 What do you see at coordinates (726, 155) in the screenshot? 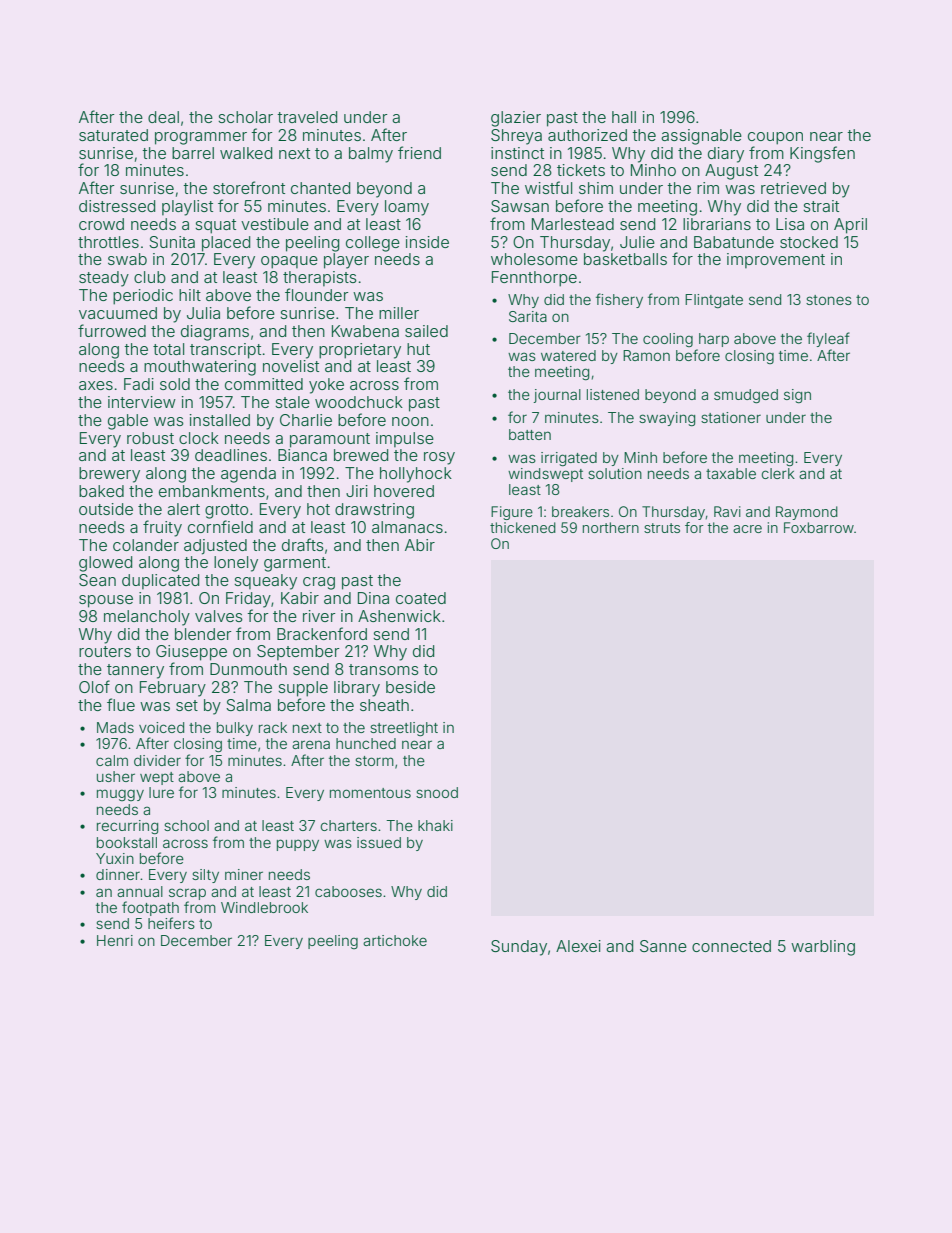
I see `diary` at bounding box center [726, 155].
